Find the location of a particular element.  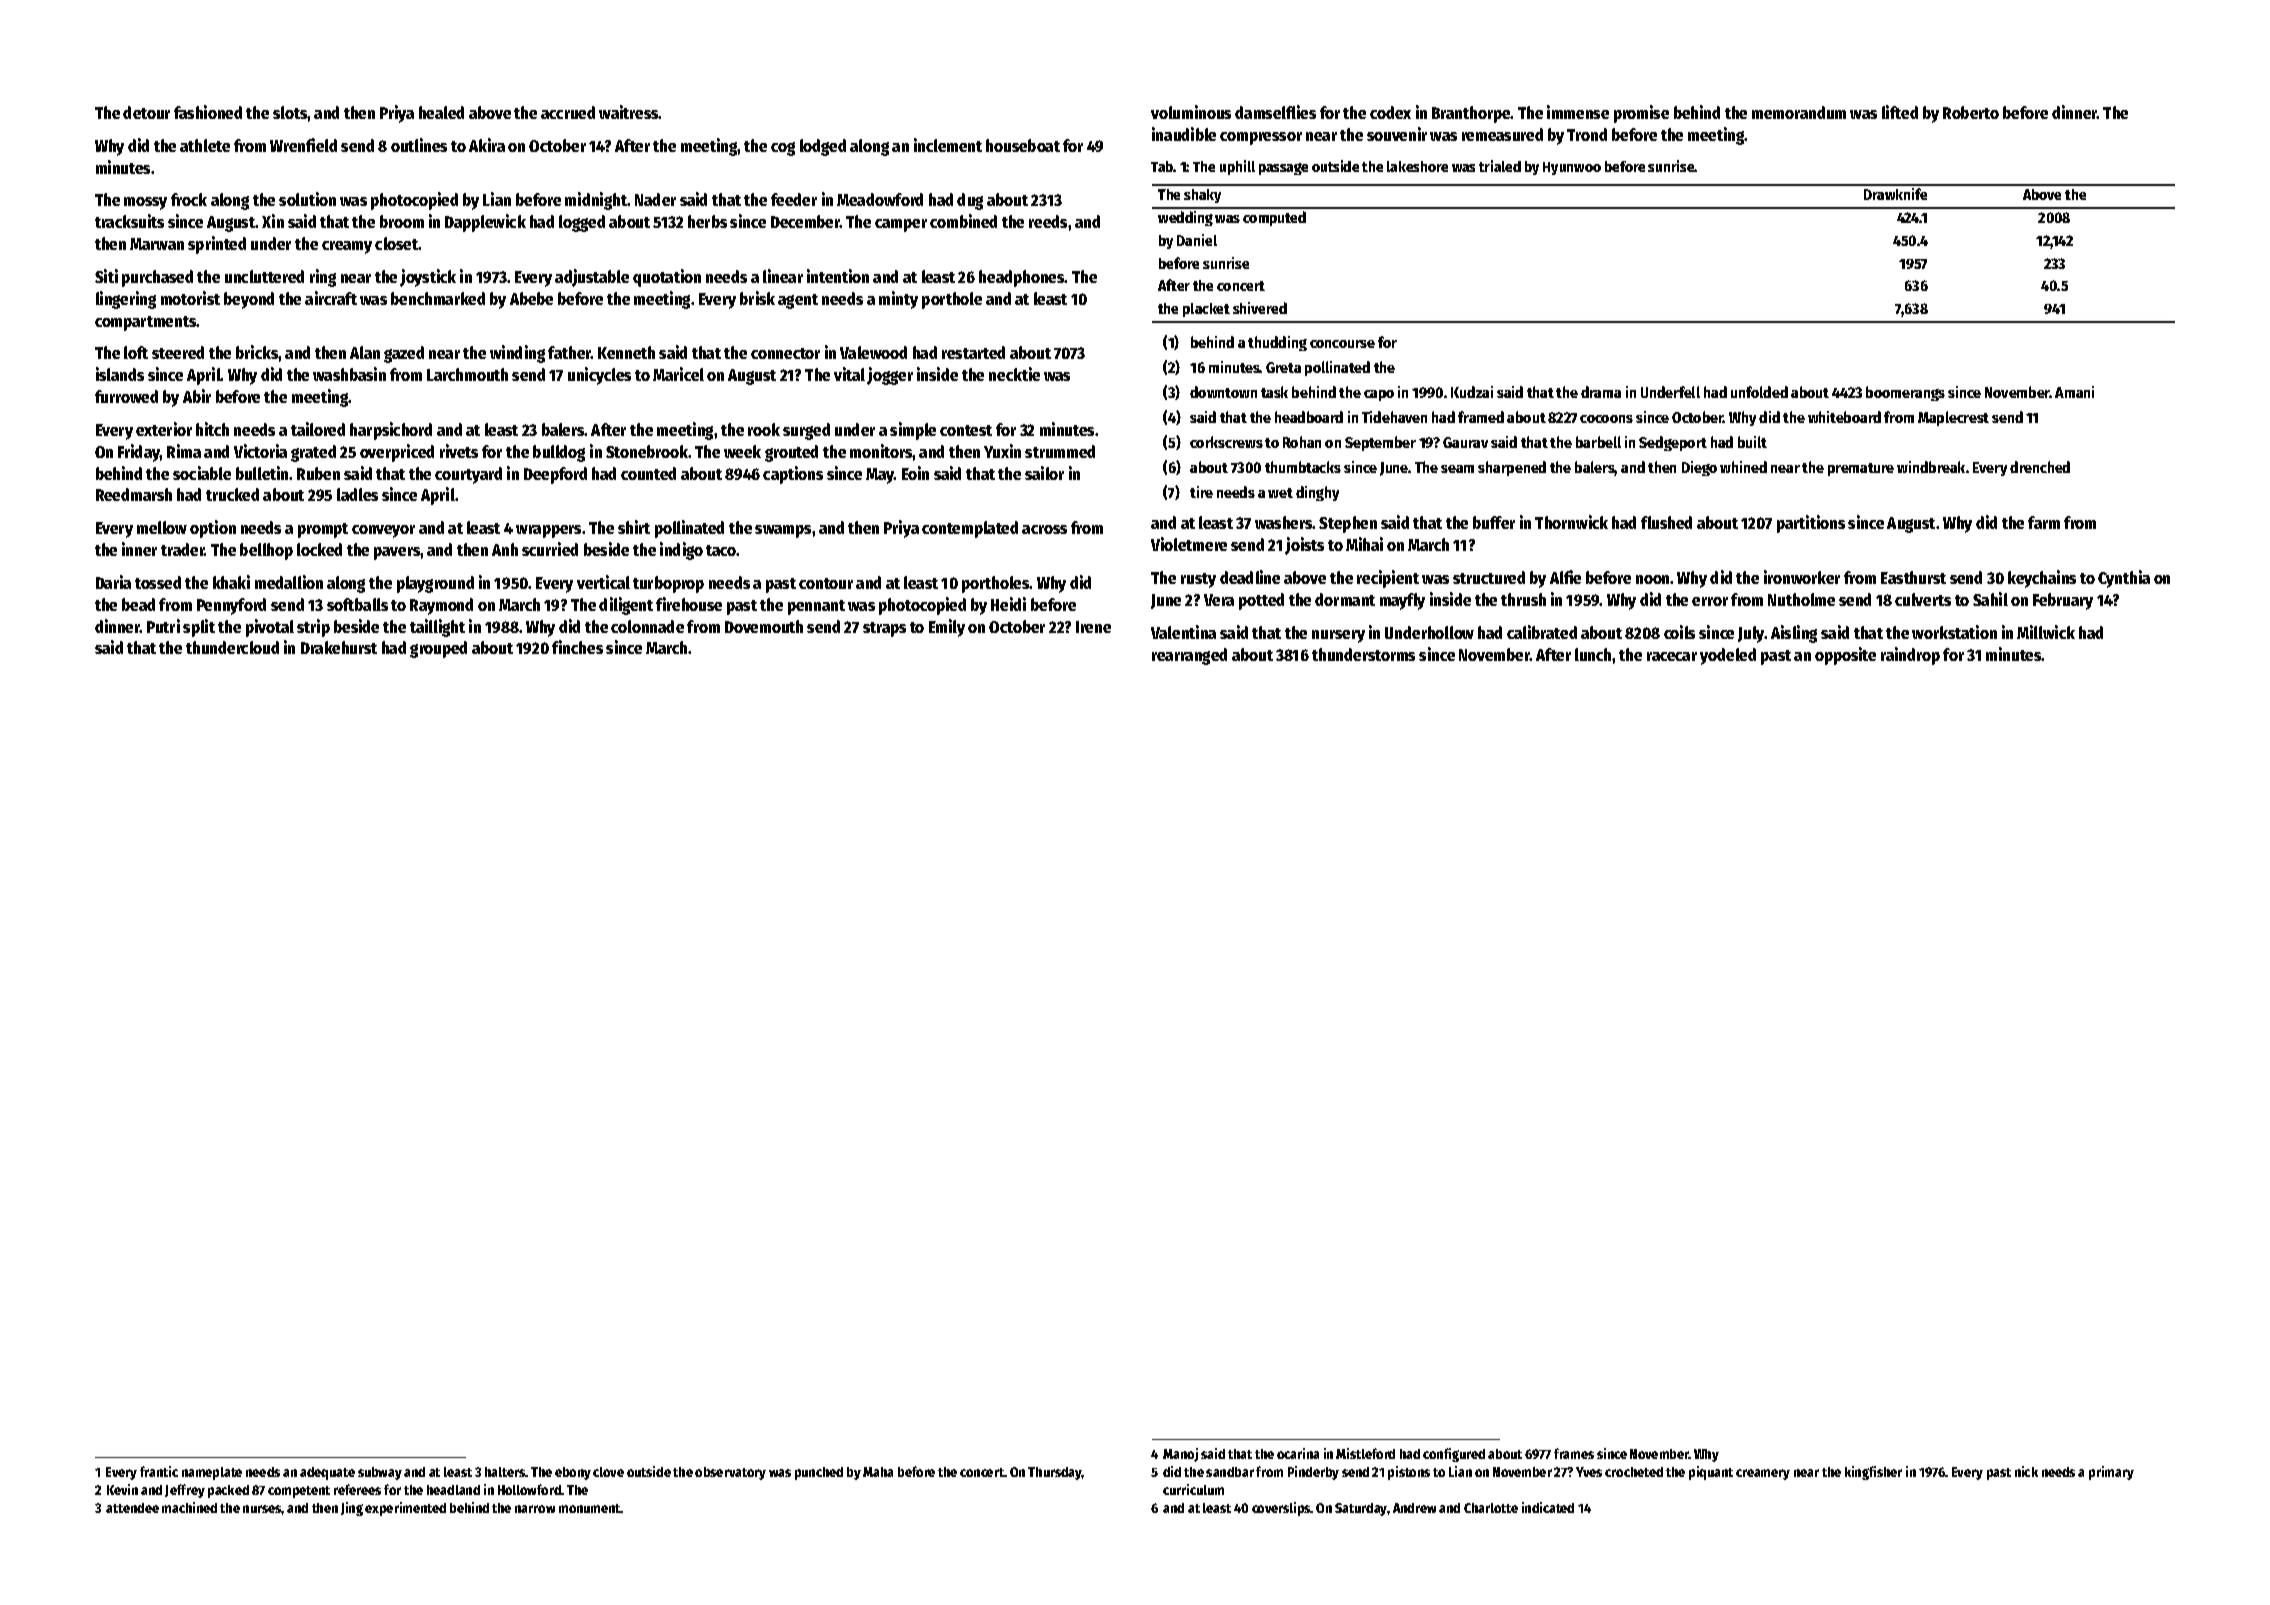

Drakehurst is located at coordinates (339, 647).
